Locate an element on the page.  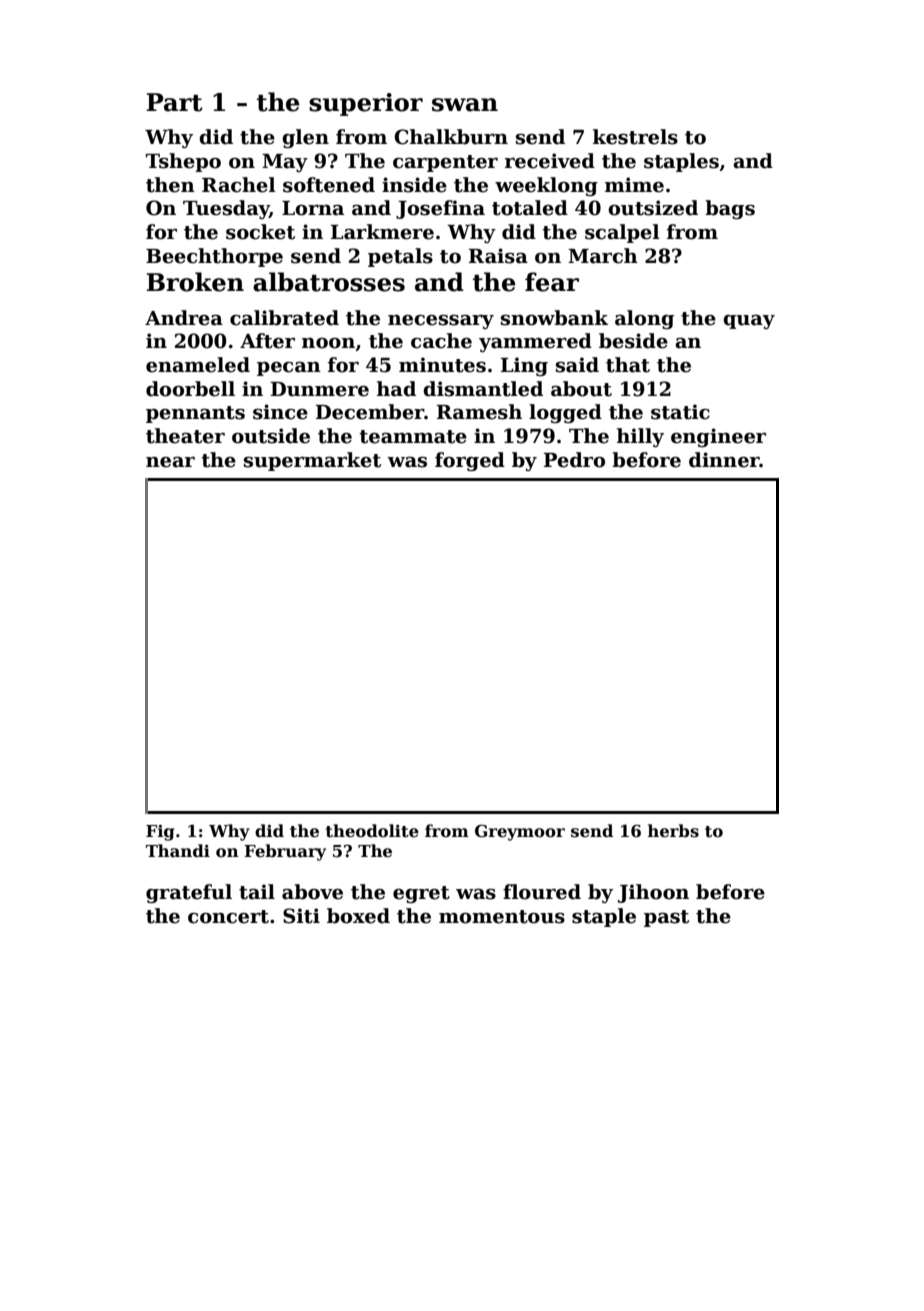
Greymoor is located at coordinates (520, 832).
